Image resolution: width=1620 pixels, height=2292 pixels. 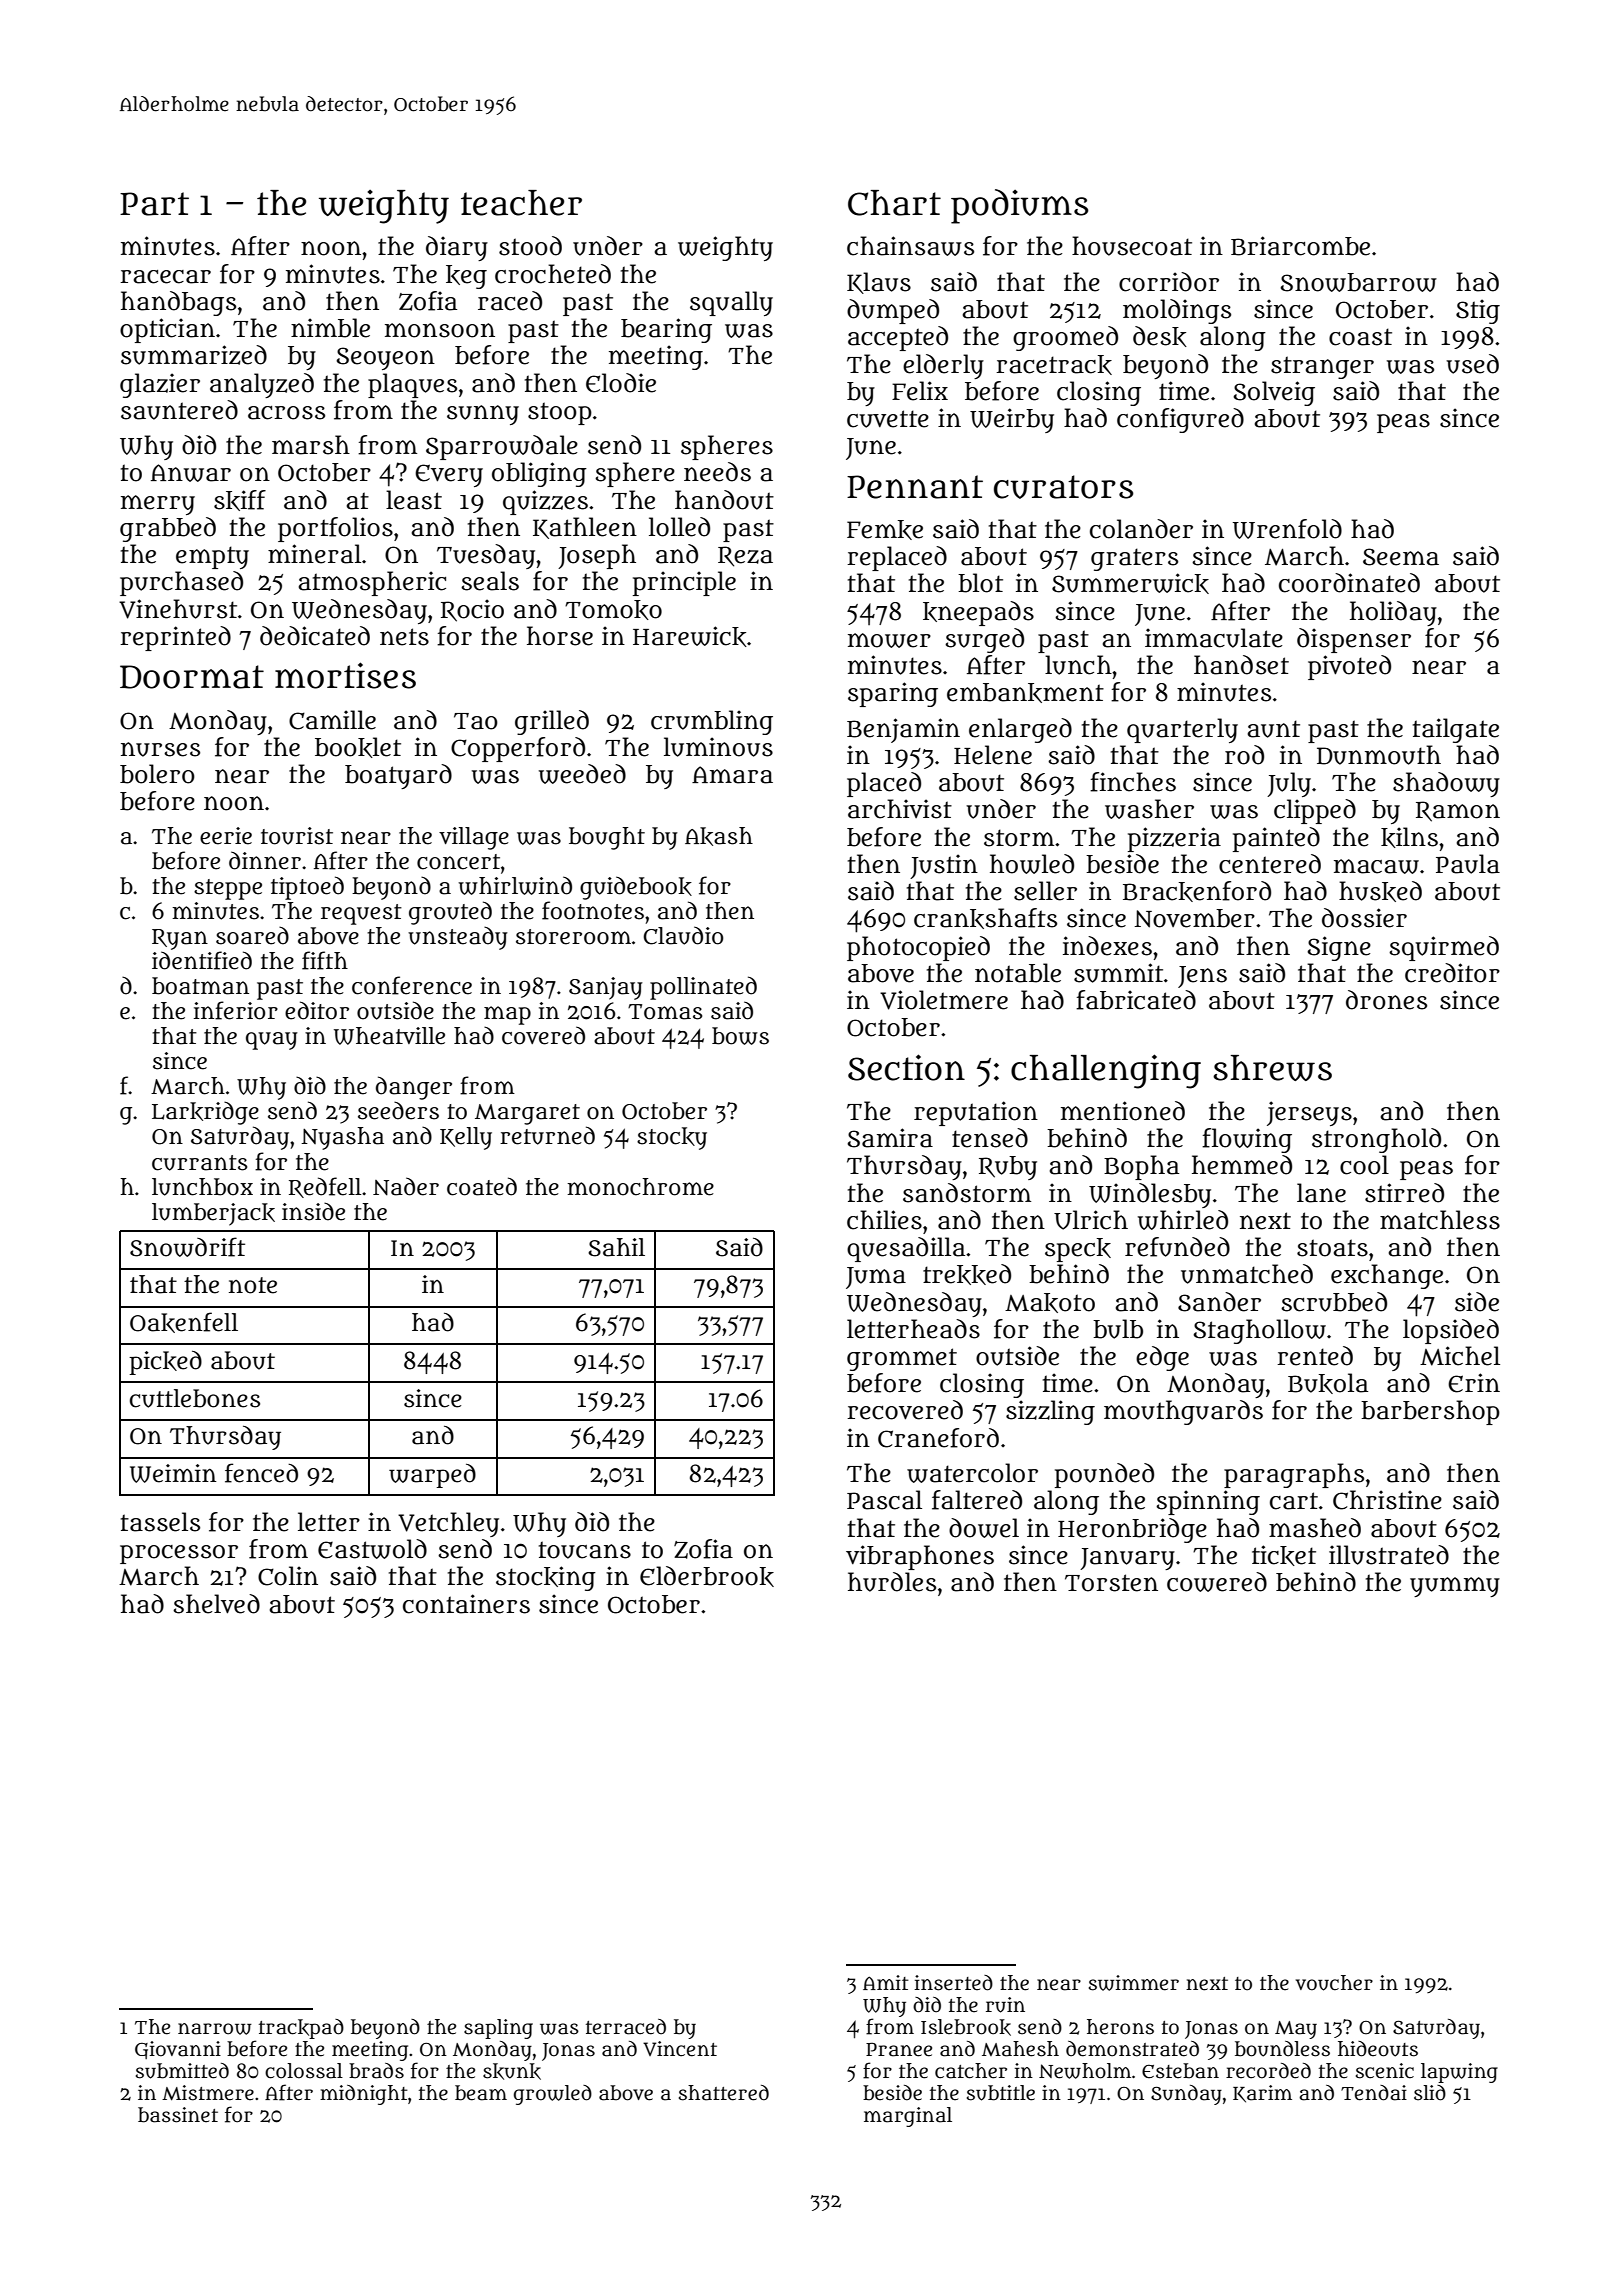 What do you see at coordinates (1020, 206) in the screenshot?
I see `podiums` at bounding box center [1020, 206].
